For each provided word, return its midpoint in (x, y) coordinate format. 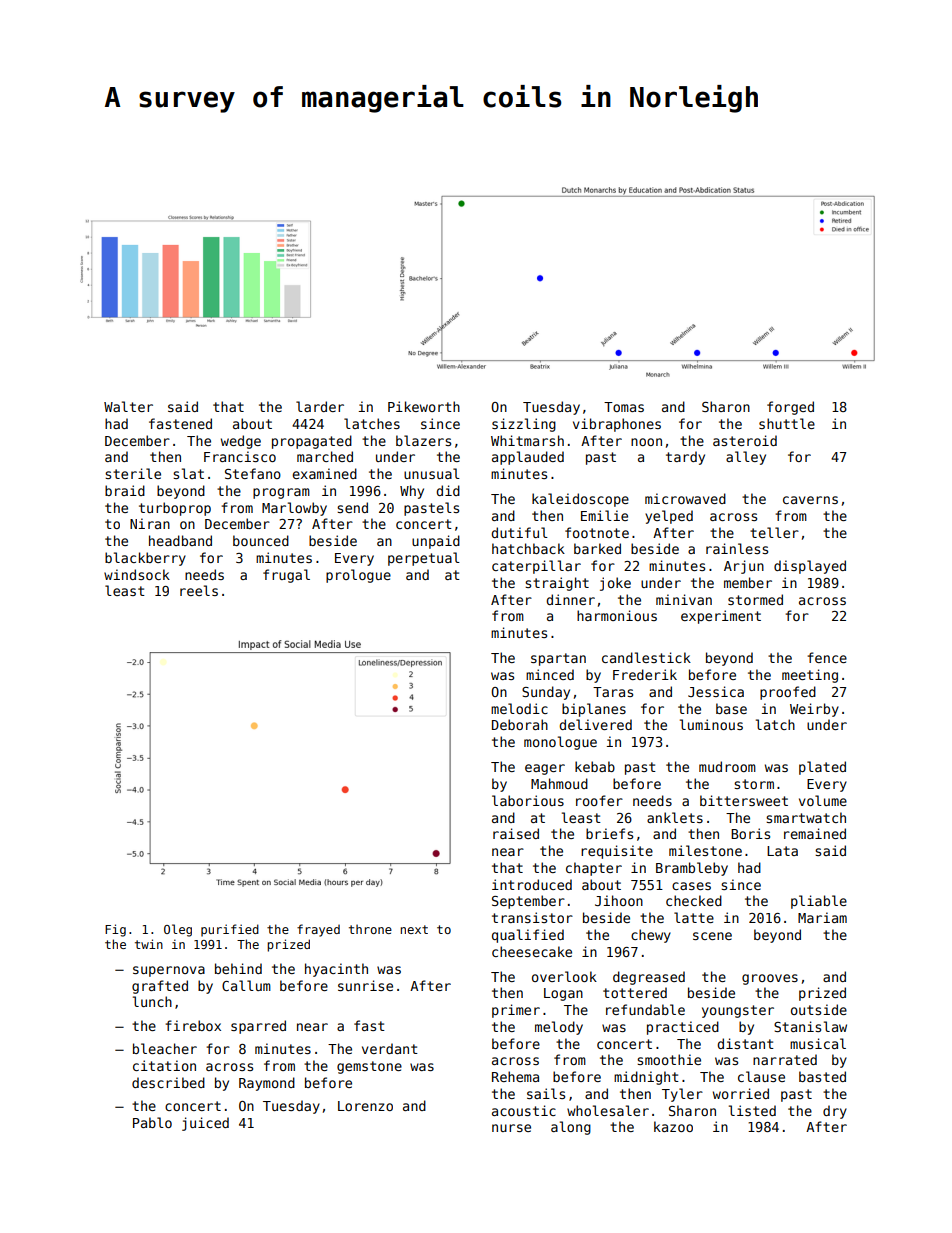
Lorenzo (365, 1106)
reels (199, 590)
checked (694, 900)
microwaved (685, 498)
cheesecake (532, 951)
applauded (528, 458)
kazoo (673, 1126)
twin (149, 944)
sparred (258, 1027)
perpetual (424, 559)
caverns (810, 500)
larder (320, 406)
